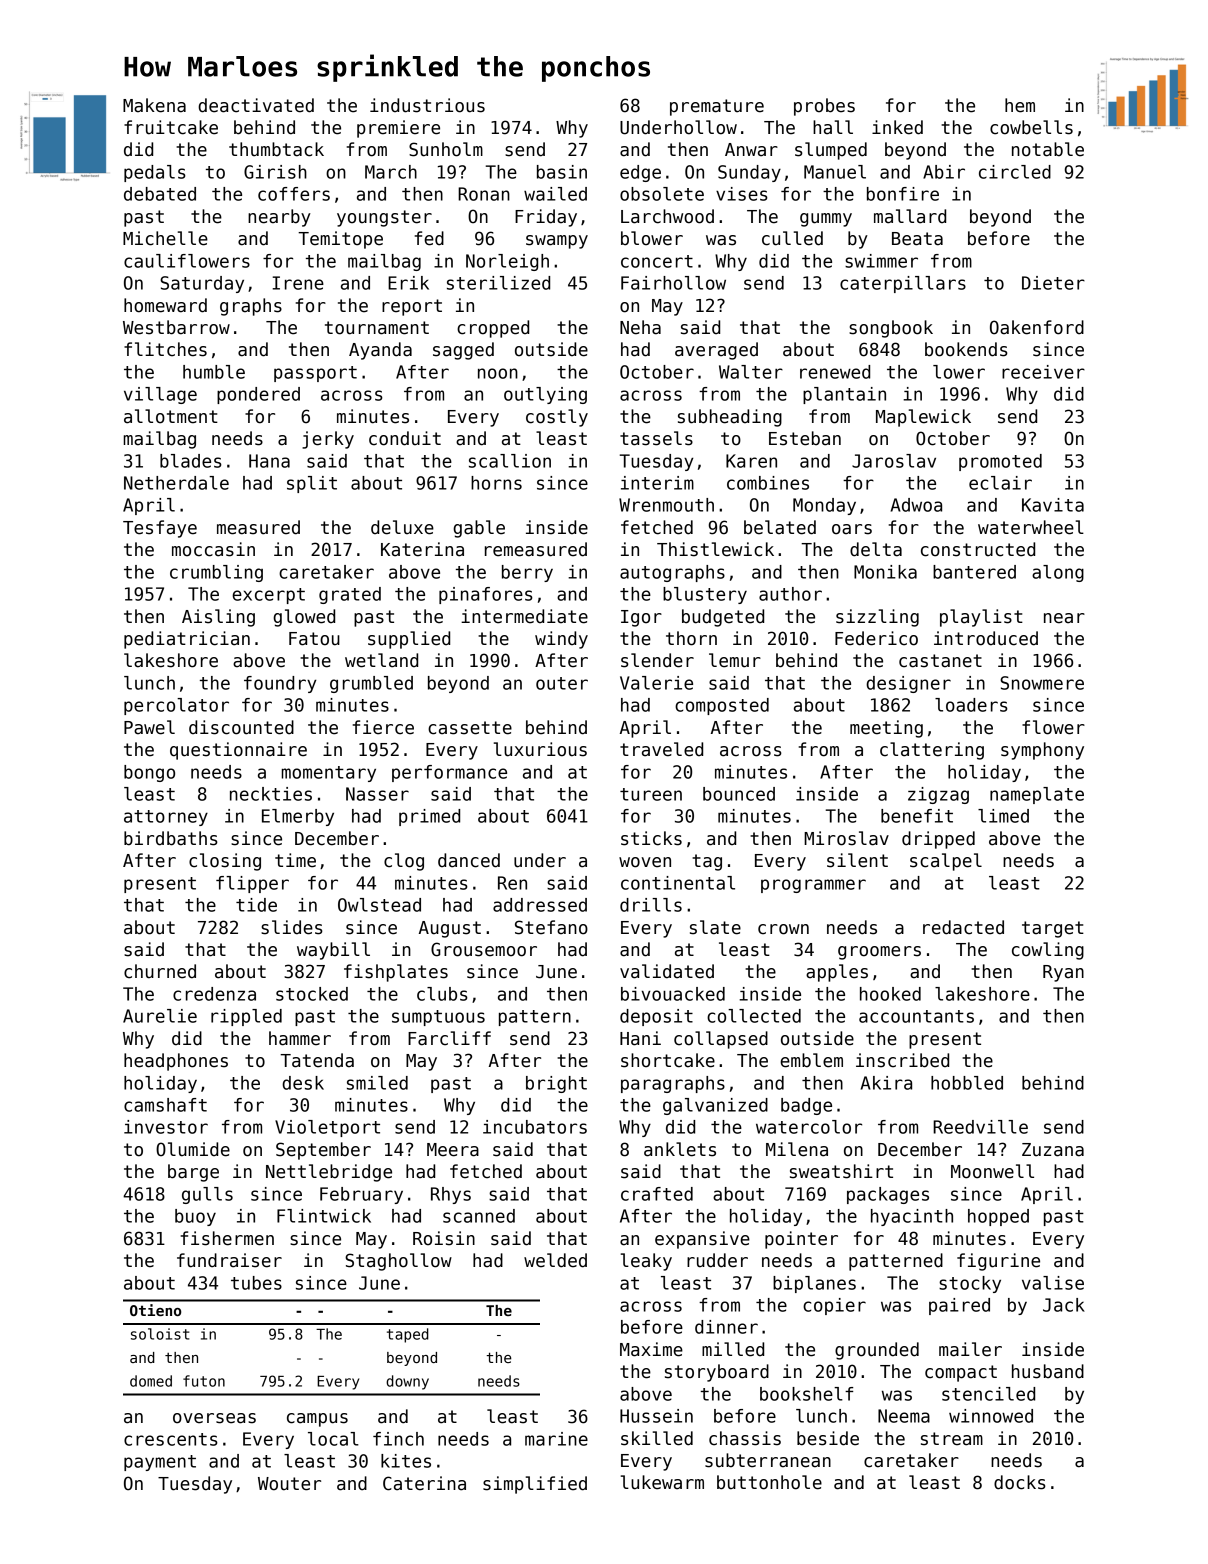 This page has height=1564, width=1208. I want to click on headphones, so click(176, 1062).
